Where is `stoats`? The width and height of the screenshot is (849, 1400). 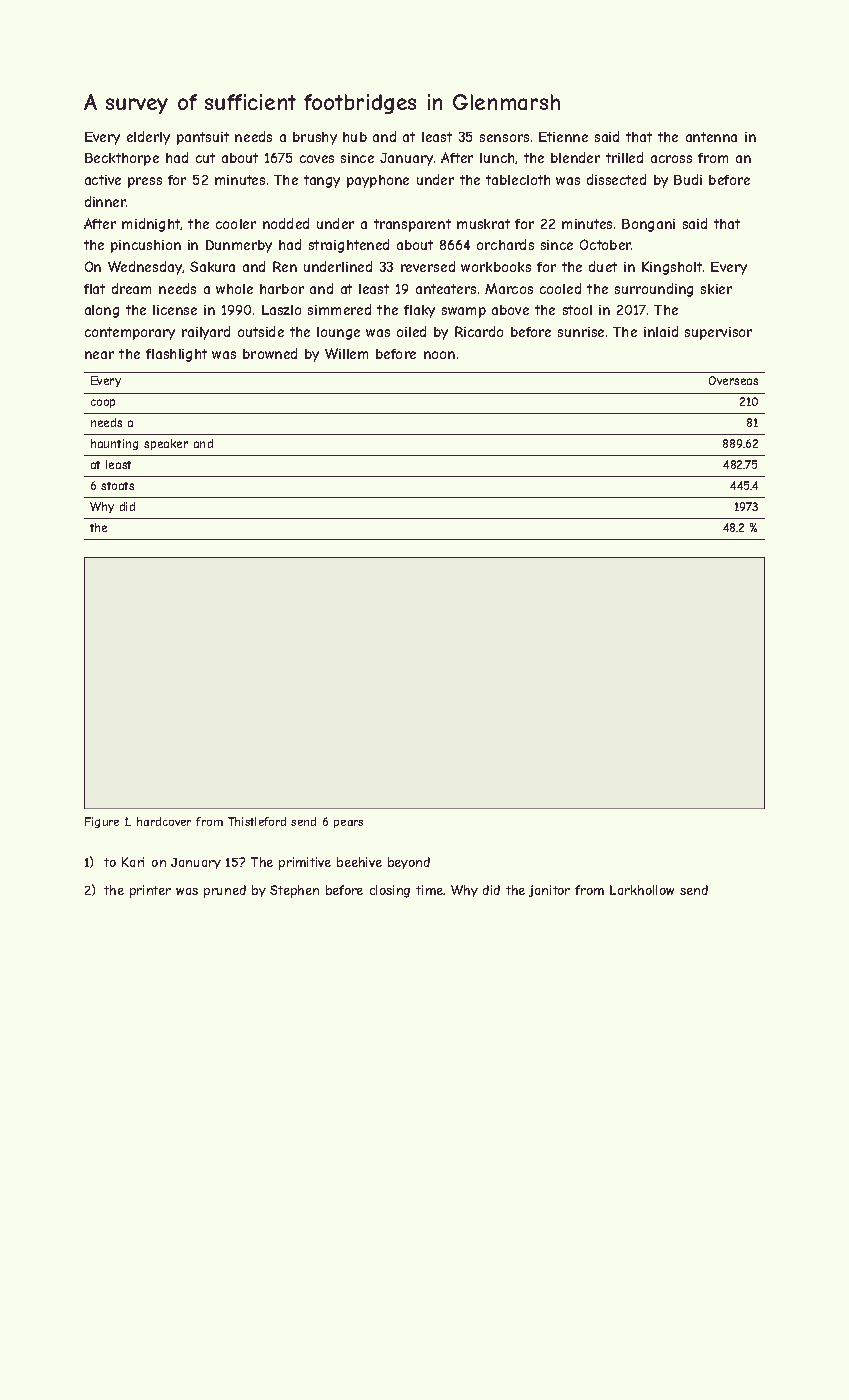 stoats is located at coordinates (117, 486).
